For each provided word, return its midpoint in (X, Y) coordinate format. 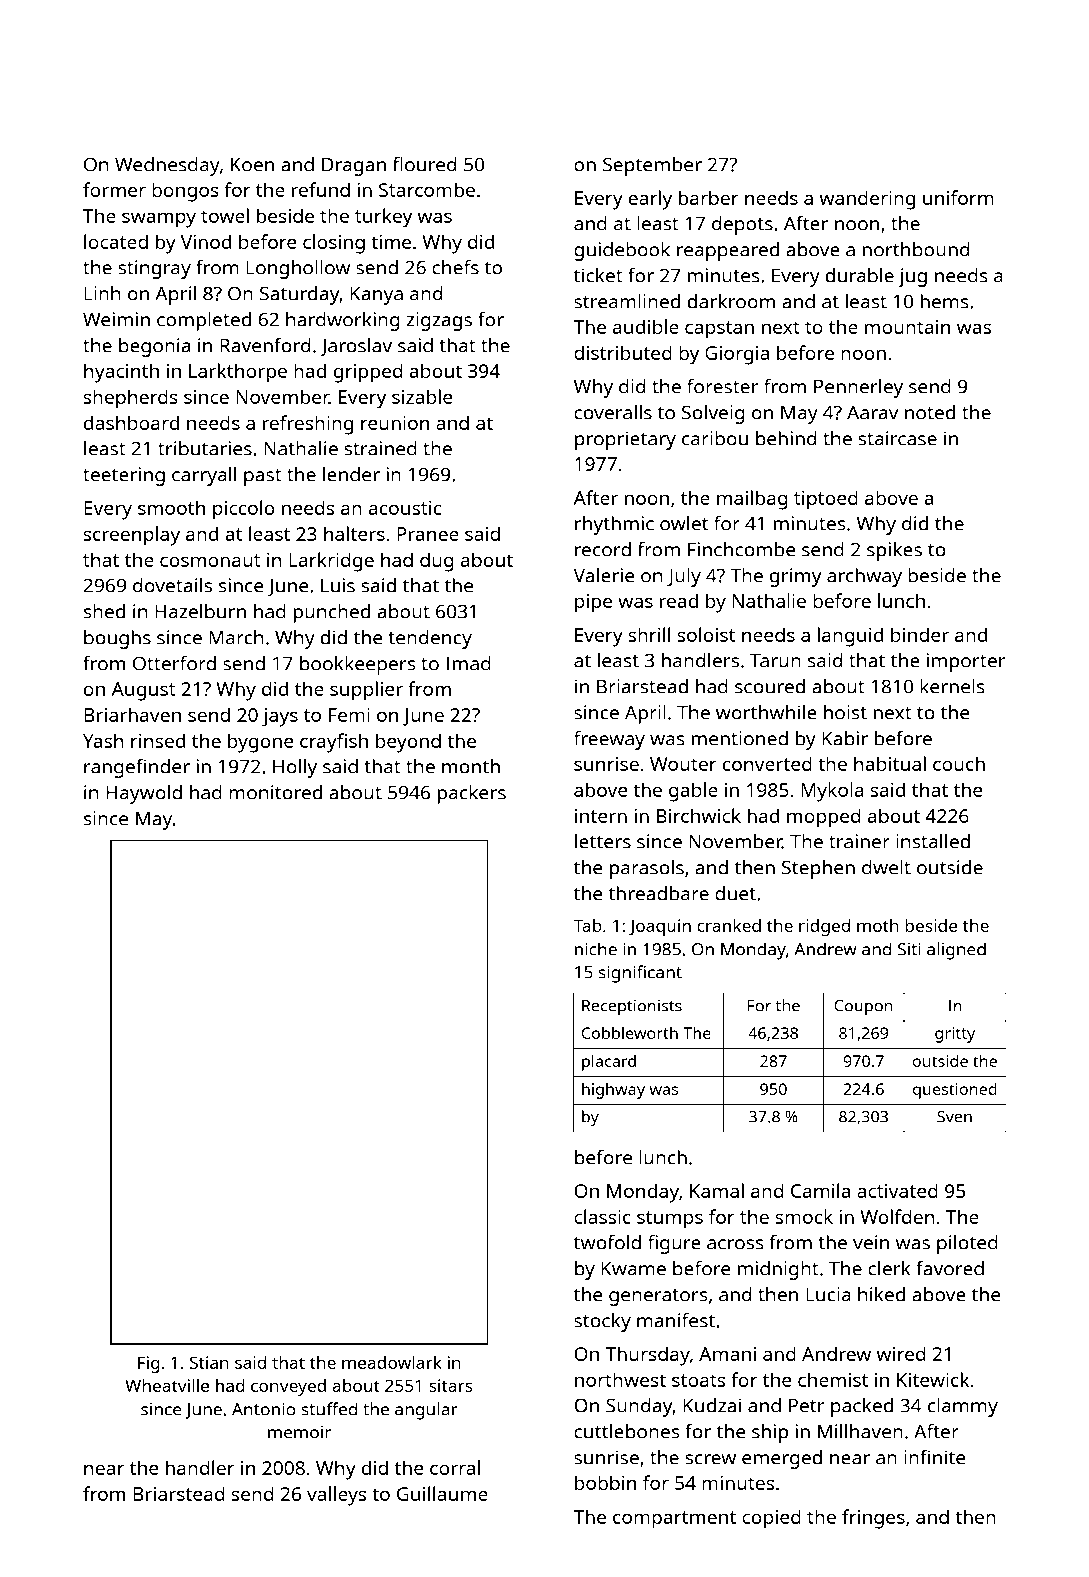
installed (933, 841)
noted (930, 412)
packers (472, 794)
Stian (209, 1362)
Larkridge (331, 562)
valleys (336, 1496)
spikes (894, 551)
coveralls (613, 412)
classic (602, 1216)
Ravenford (265, 345)
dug (436, 562)
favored (950, 1268)
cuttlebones (626, 1431)
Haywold (144, 794)
